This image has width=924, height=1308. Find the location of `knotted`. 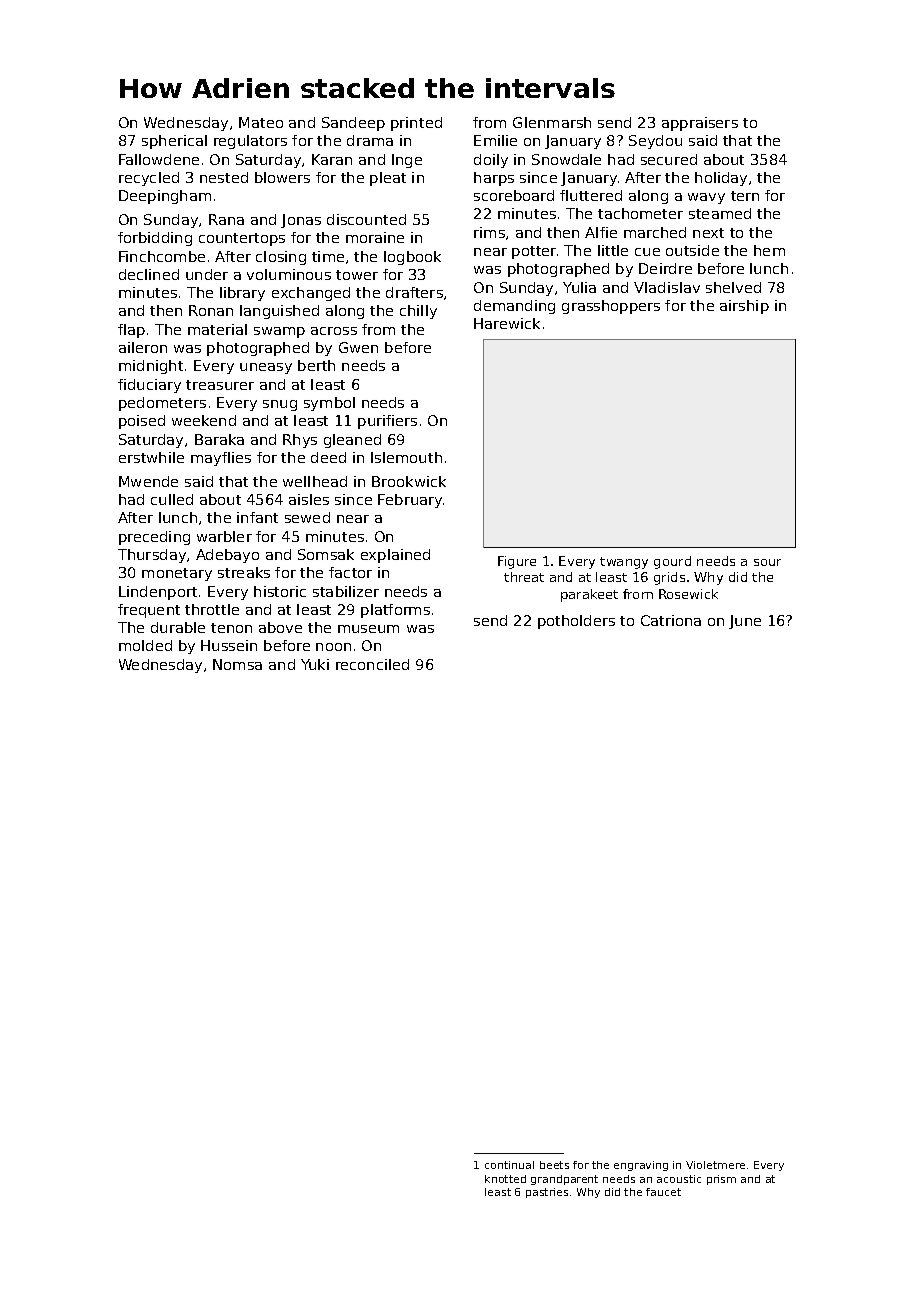

knotted is located at coordinates (505, 1179).
